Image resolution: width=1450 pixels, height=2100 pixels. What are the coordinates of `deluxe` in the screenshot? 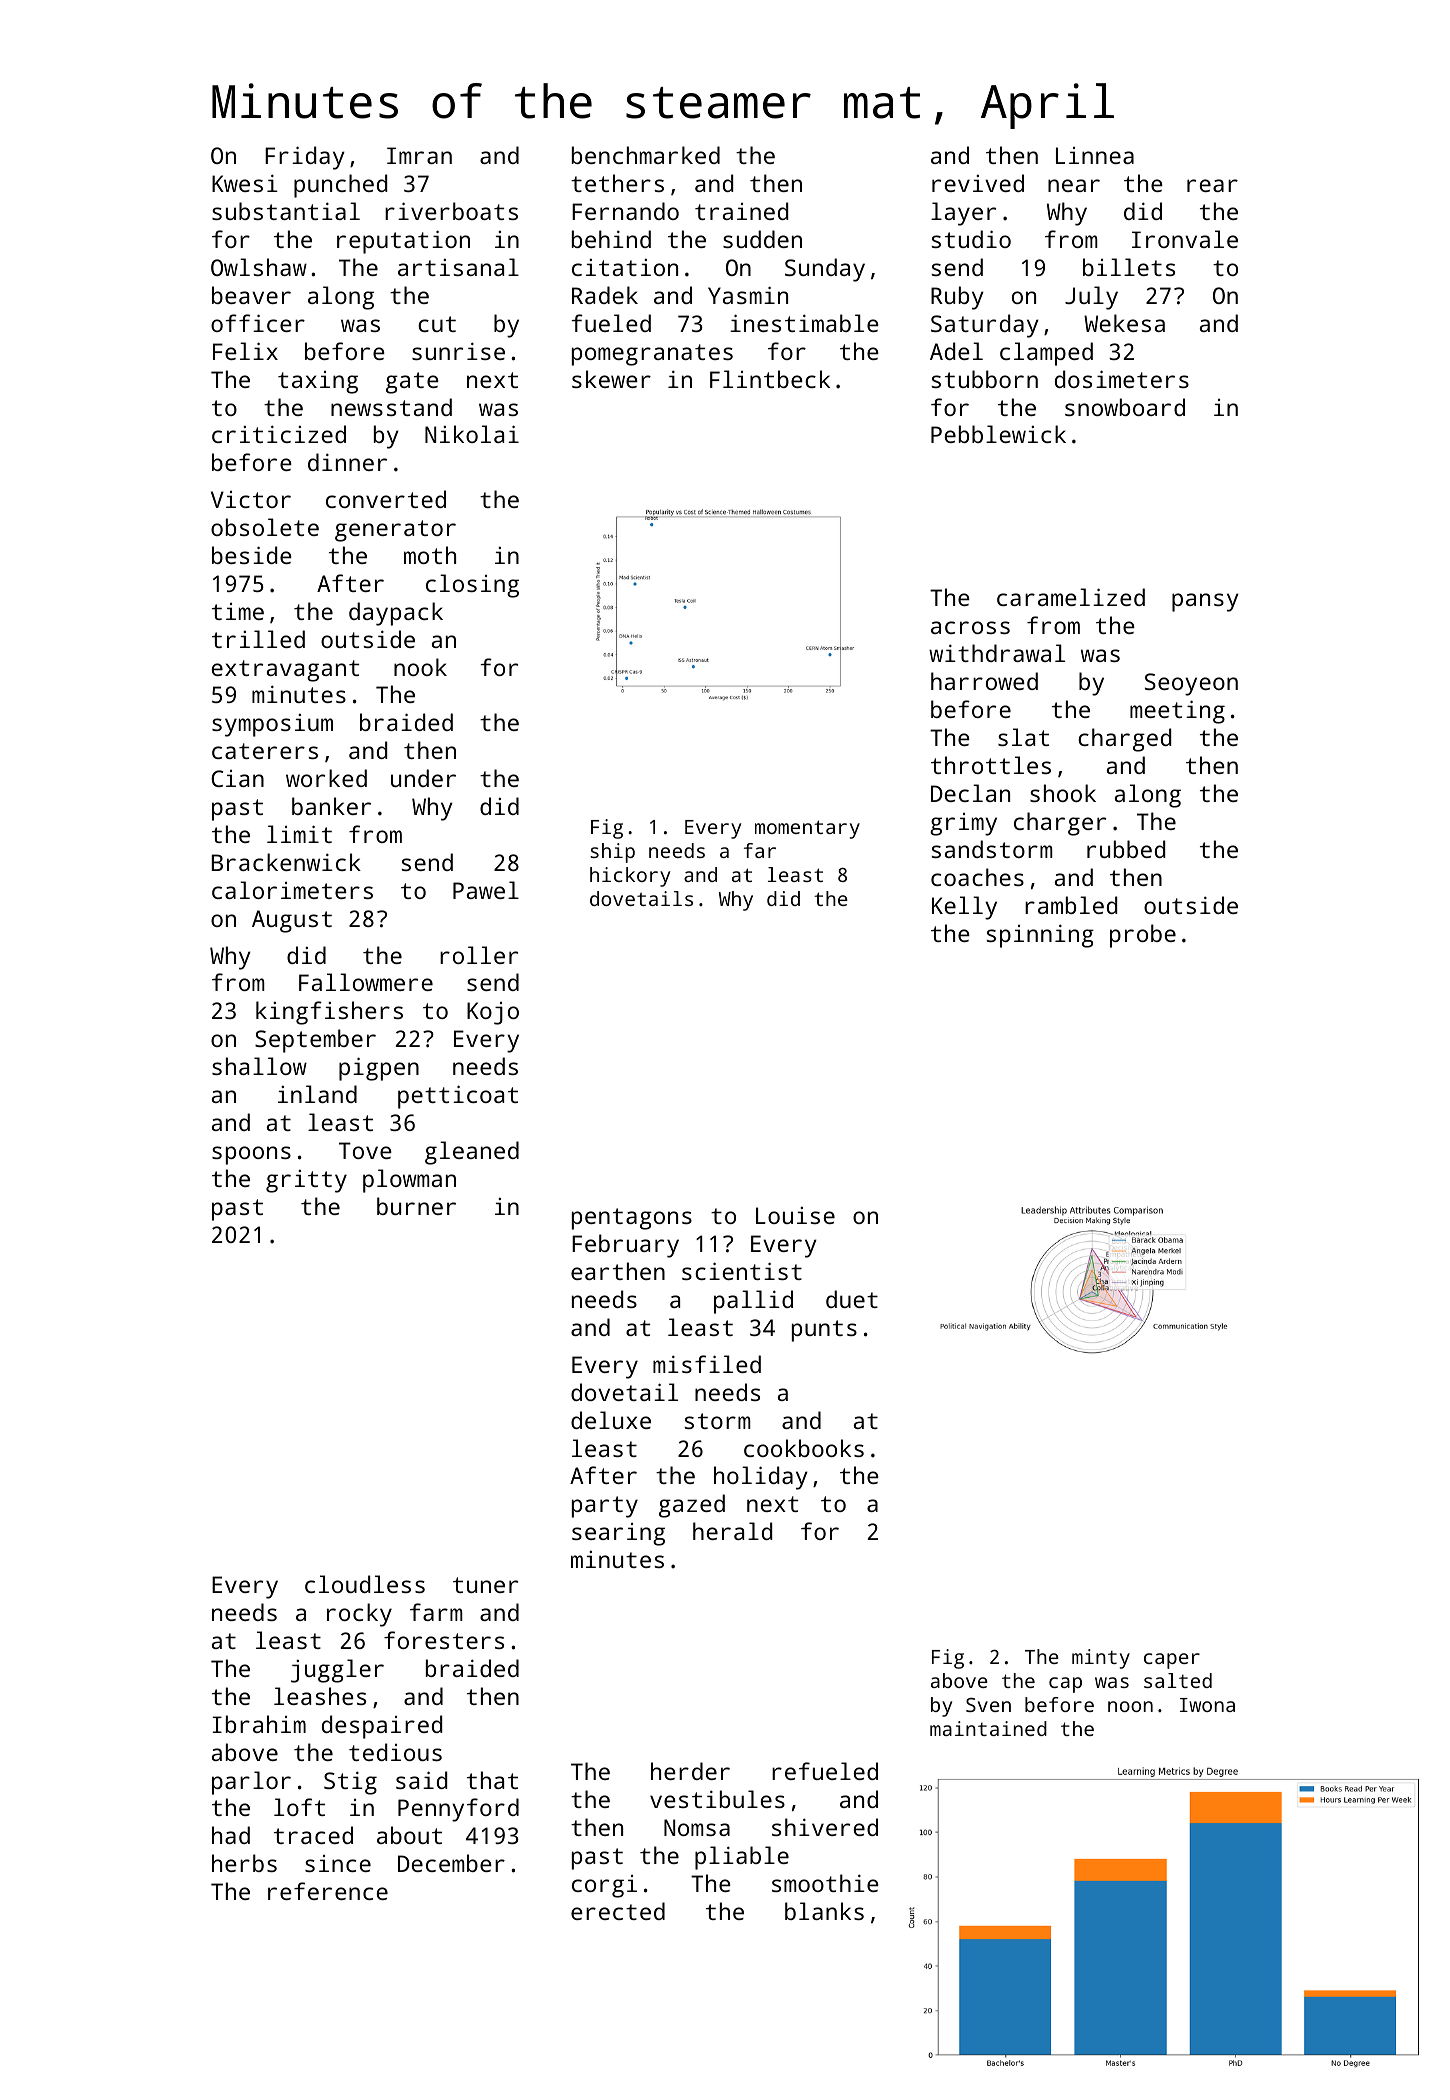 It's located at (611, 1420).
